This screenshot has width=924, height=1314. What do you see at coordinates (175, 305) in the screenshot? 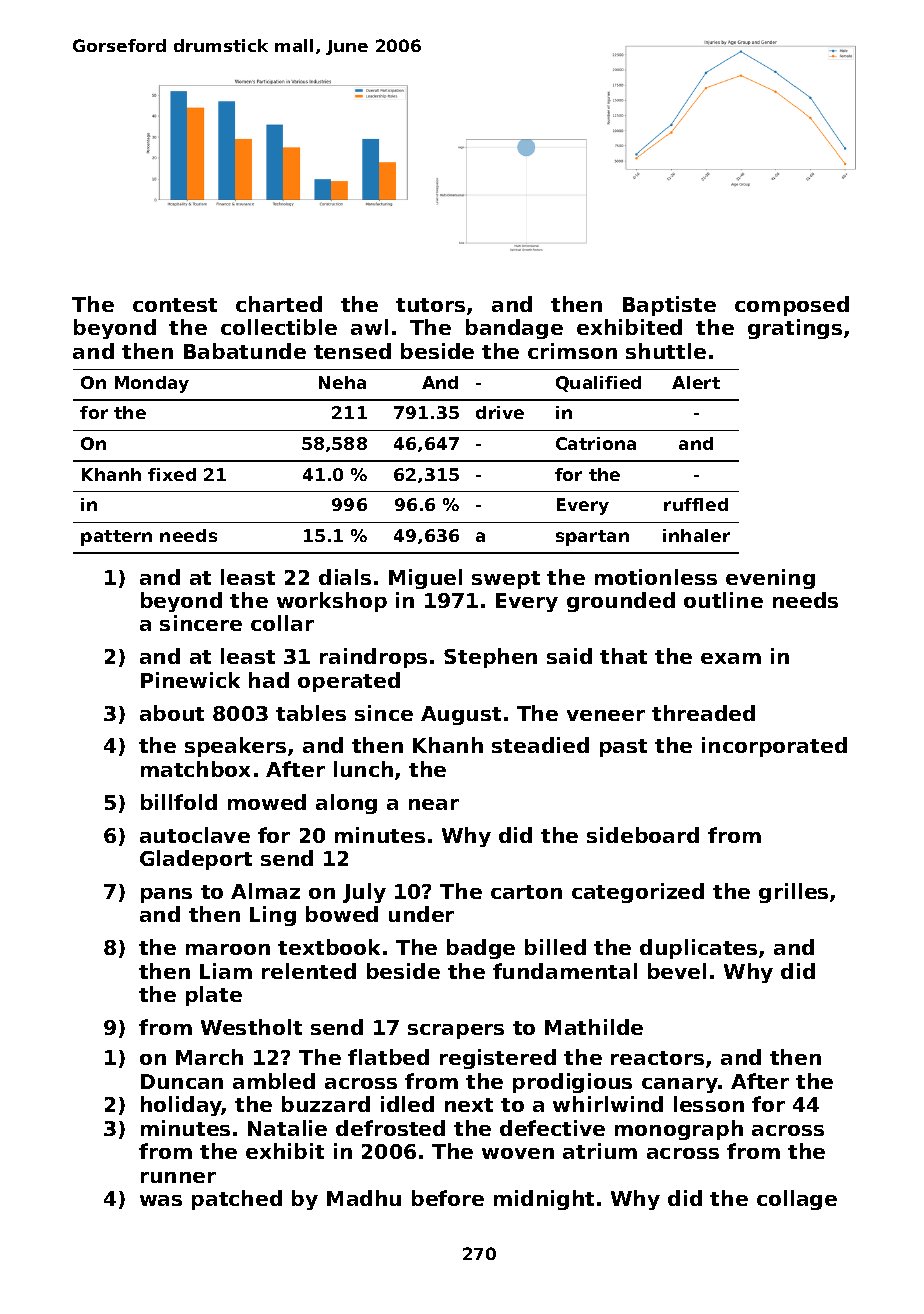
I see `contest` at bounding box center [175, 305].
